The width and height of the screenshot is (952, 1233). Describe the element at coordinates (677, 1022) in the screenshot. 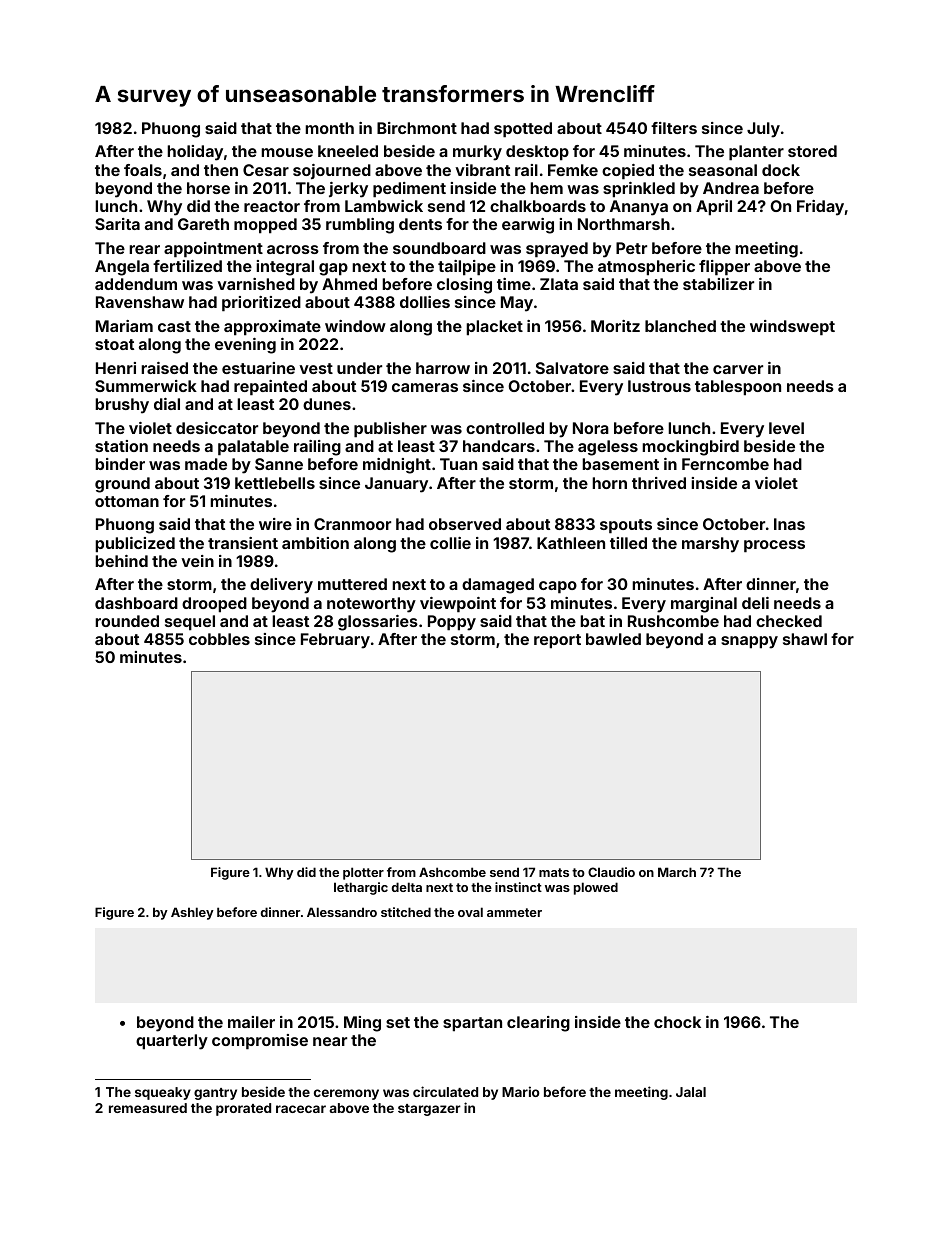

I see `chock` at that location.
